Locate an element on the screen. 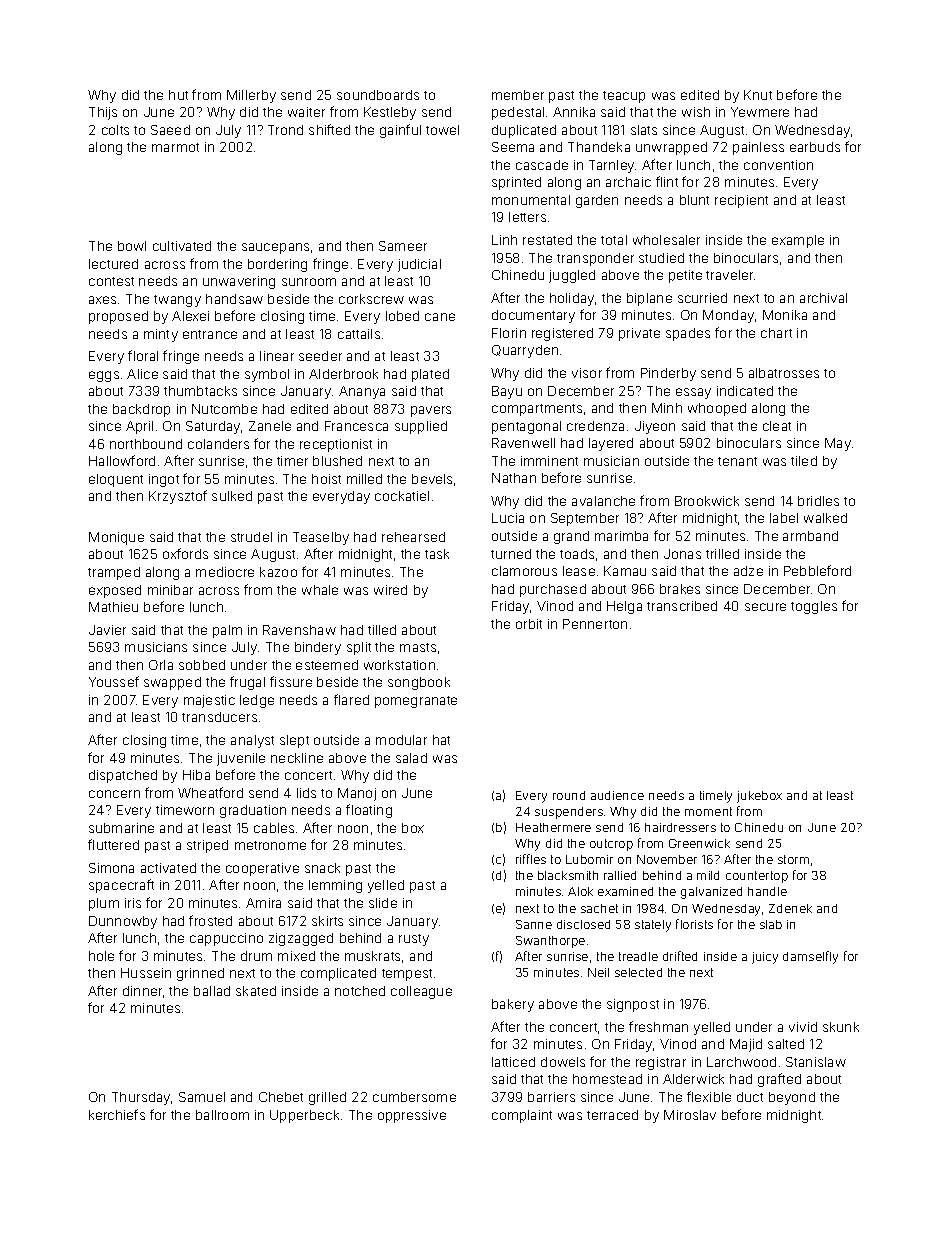 This screenshot has height=1233, width=952. eloquent is located at coordinates (116, 480).
